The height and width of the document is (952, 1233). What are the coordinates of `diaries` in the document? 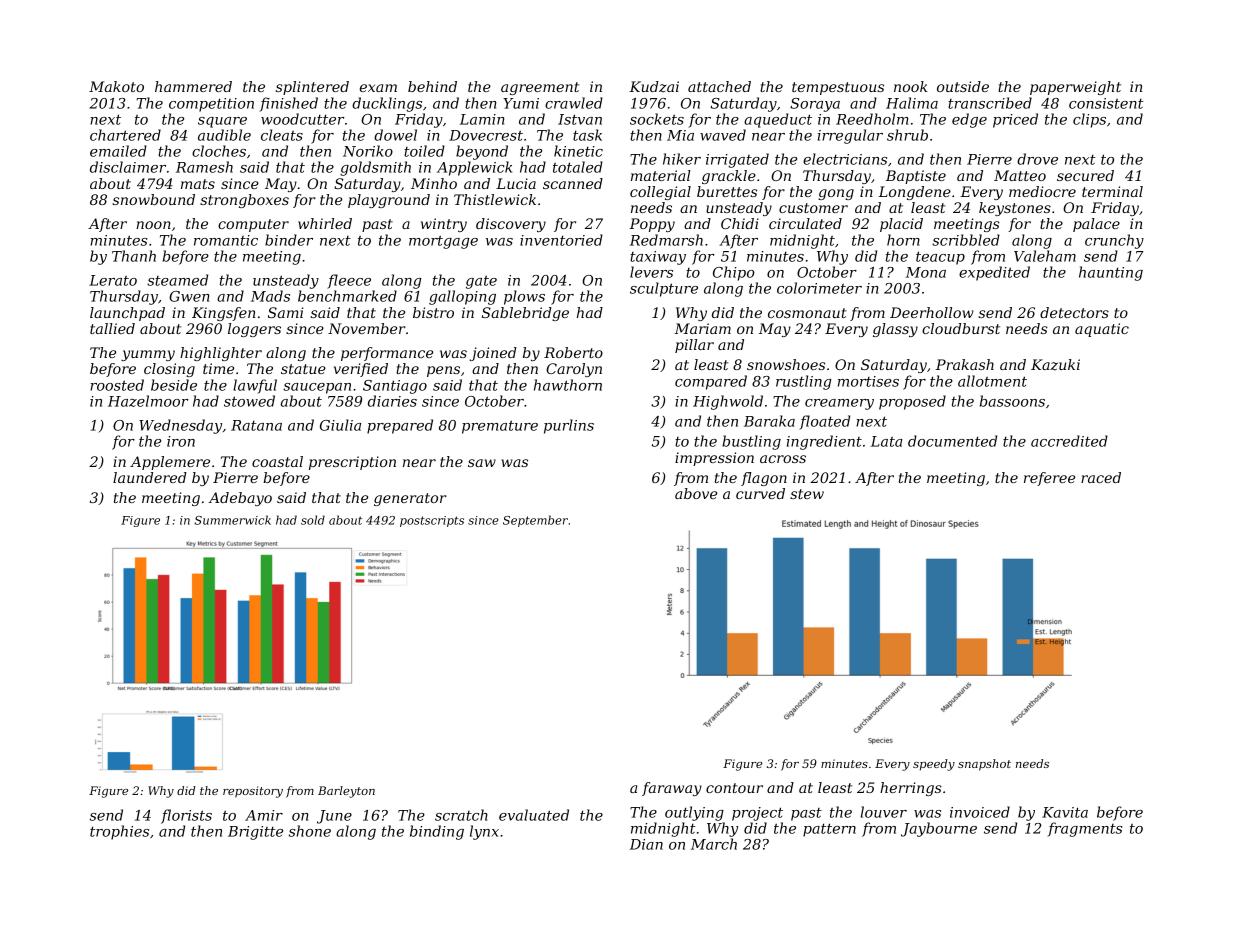 It's located at (392, 401).
